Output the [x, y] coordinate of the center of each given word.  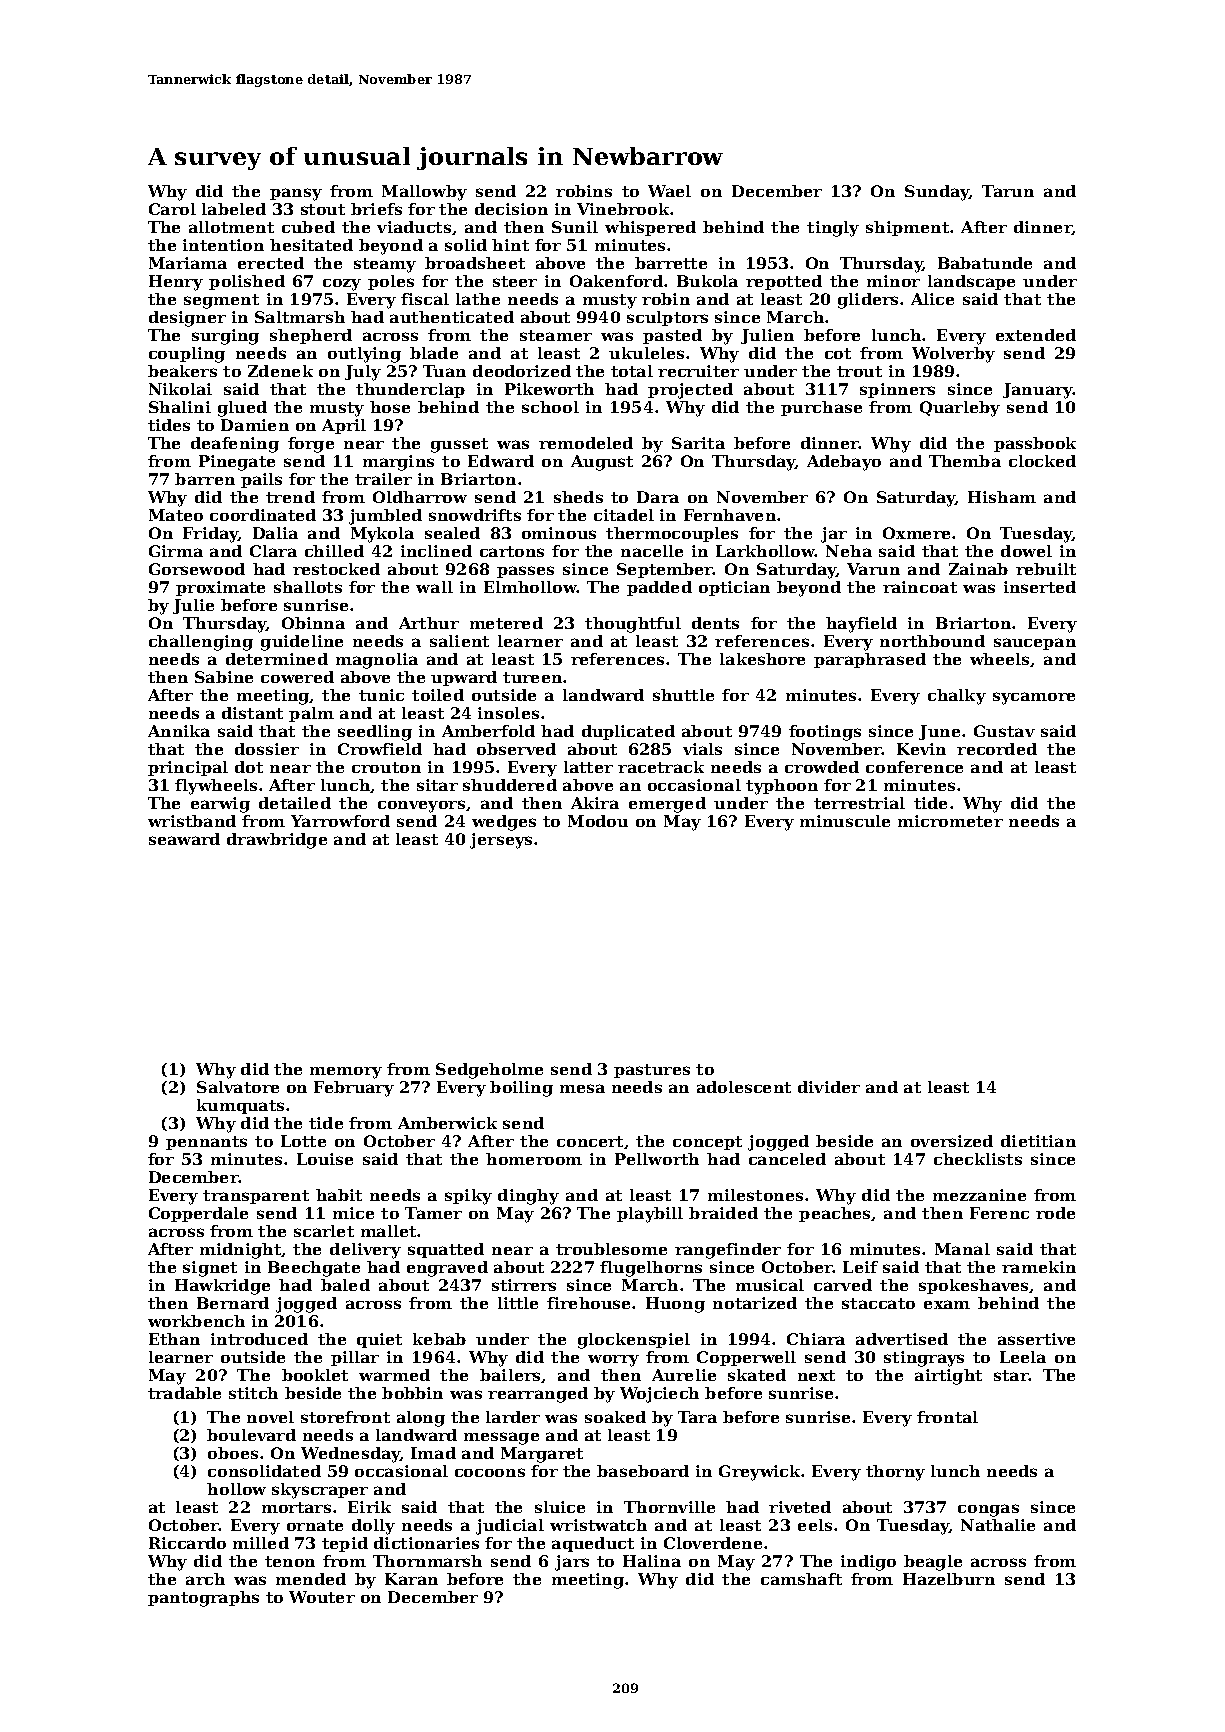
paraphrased [870, 660]
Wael [669, 191]
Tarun [1008, 191]
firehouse [588, 1303]
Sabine [224, 677]
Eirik [369, 1507]
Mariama [188, 263]
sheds [578, 497]
